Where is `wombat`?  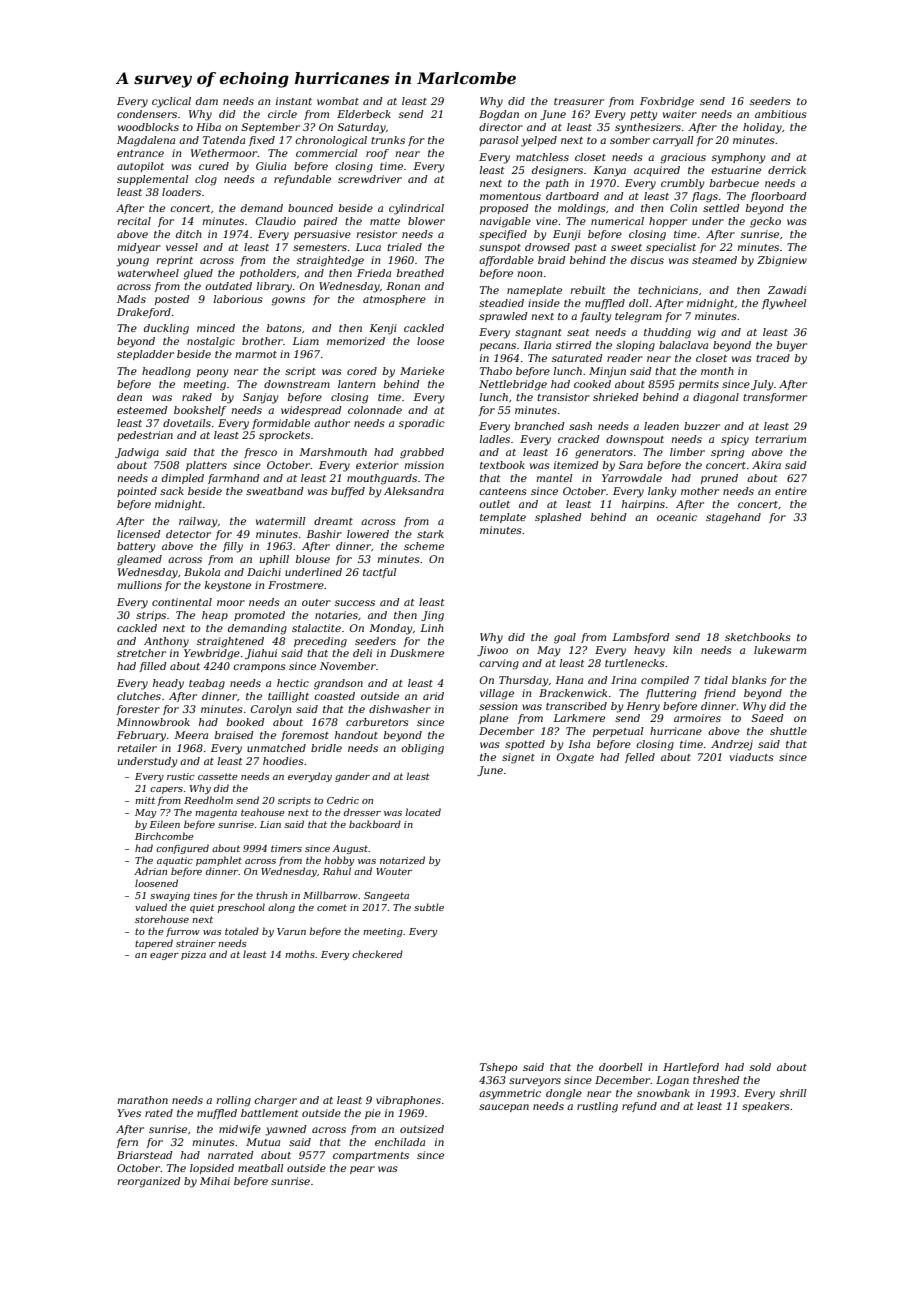 wombat is located at coordinates (338, 101).
